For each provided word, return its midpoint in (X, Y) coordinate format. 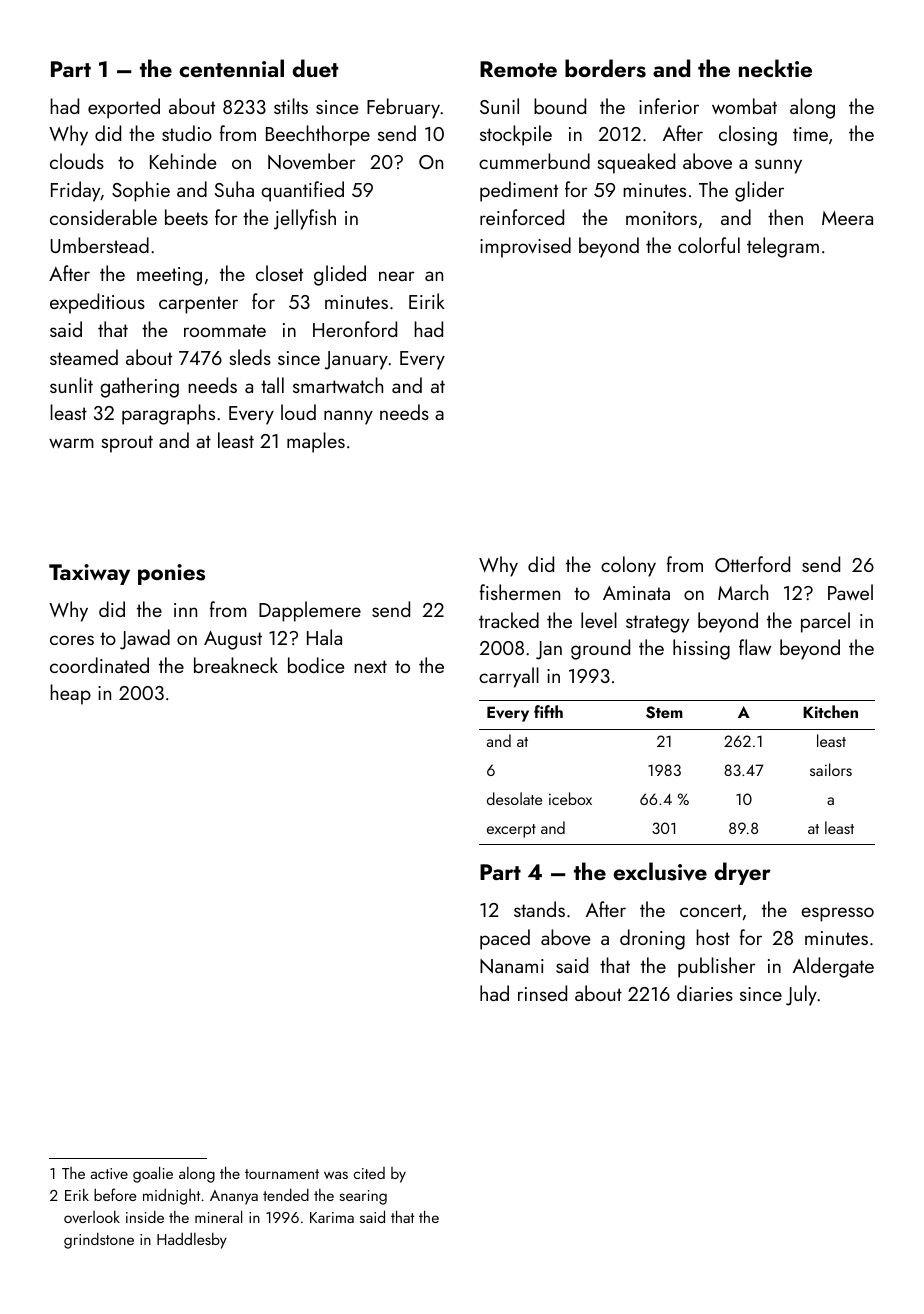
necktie (775, 68)
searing (363, 1197)
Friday (76, 191)
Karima (332, 1217)
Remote (518, 69)
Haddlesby (192, 1240)
